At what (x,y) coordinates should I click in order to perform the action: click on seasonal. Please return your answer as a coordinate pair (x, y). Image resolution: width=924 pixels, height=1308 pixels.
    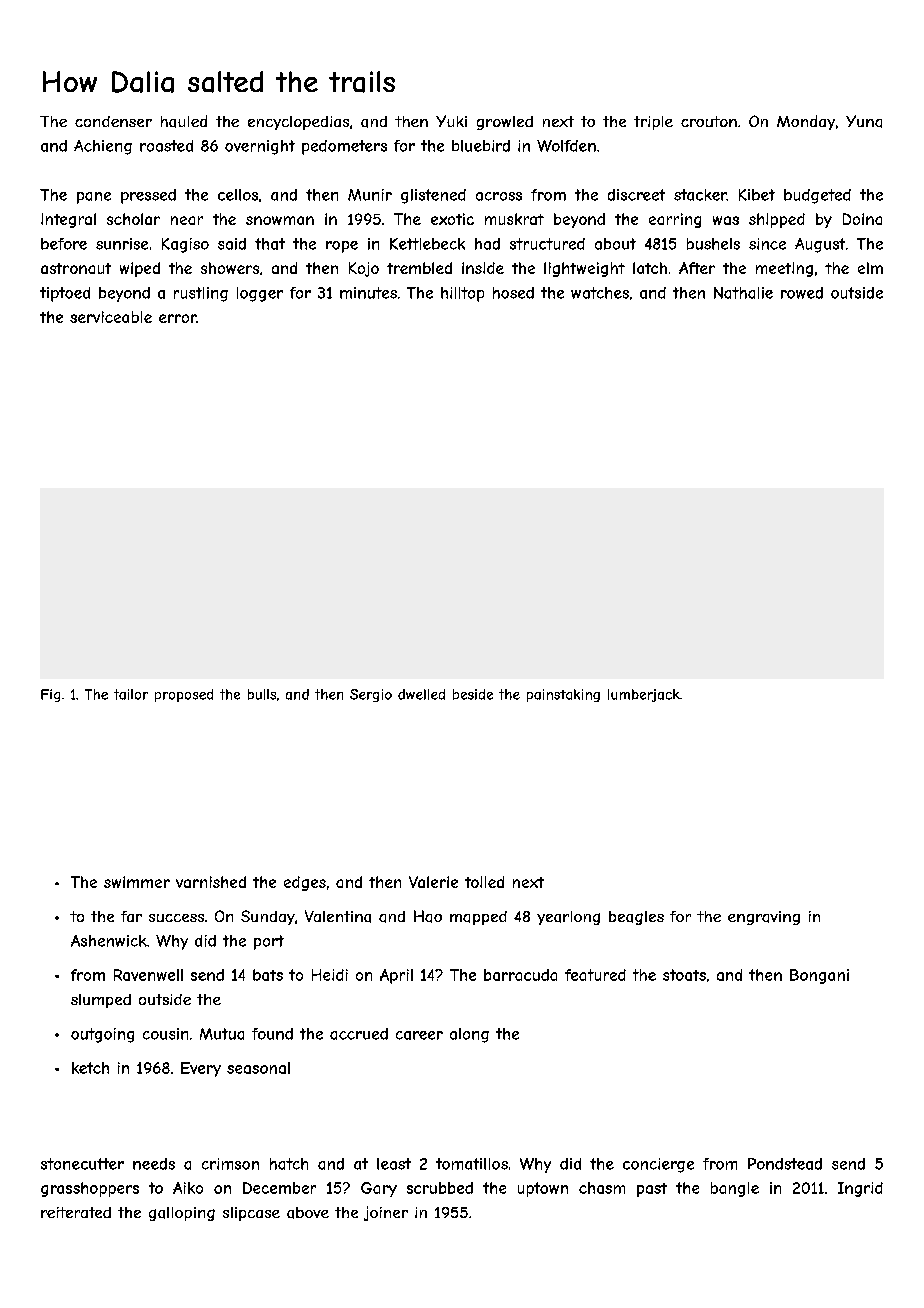
    Looking at the image, I should click on (258, 1068).
